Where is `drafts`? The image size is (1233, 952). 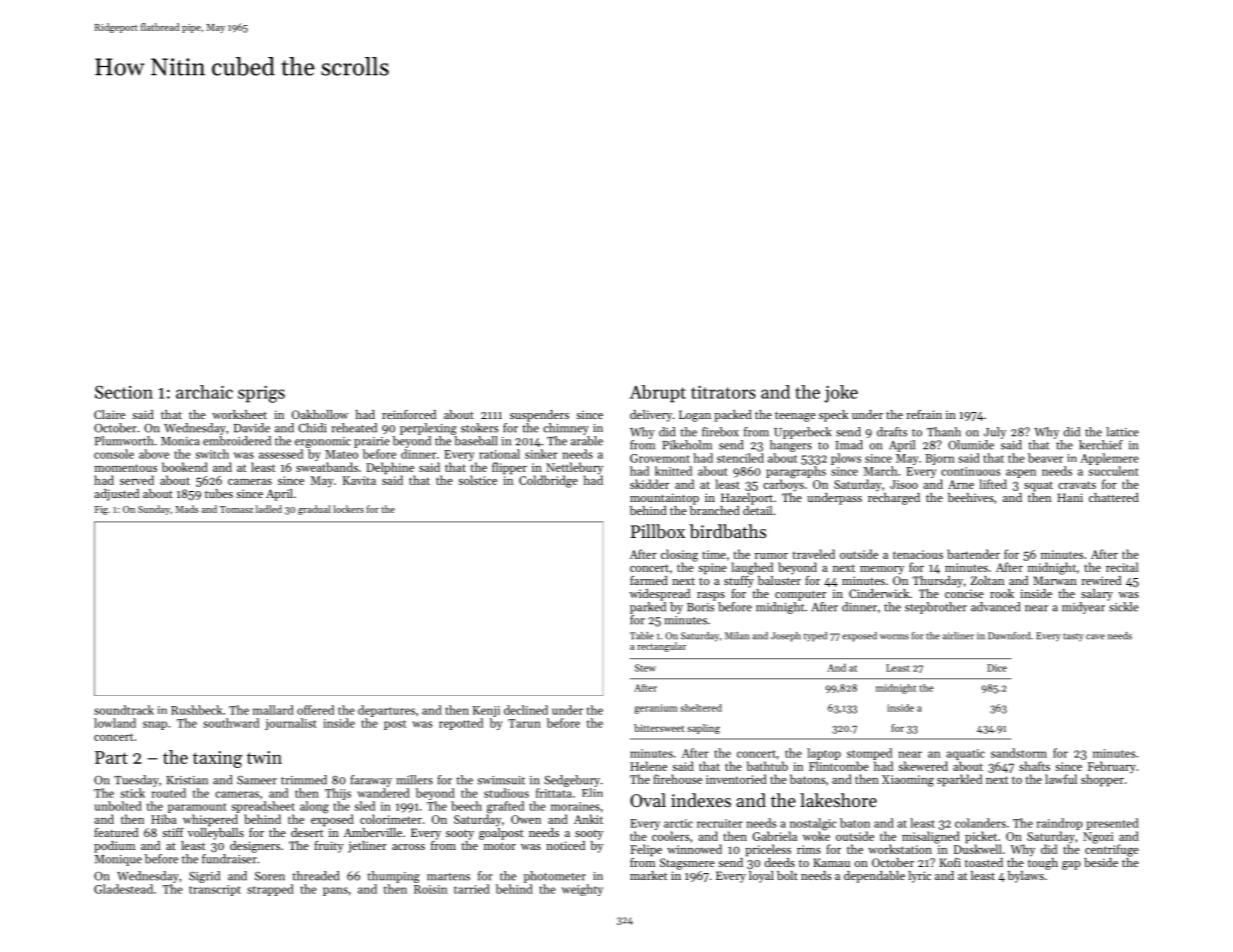 drafts is located at coordinates (892, 432).
